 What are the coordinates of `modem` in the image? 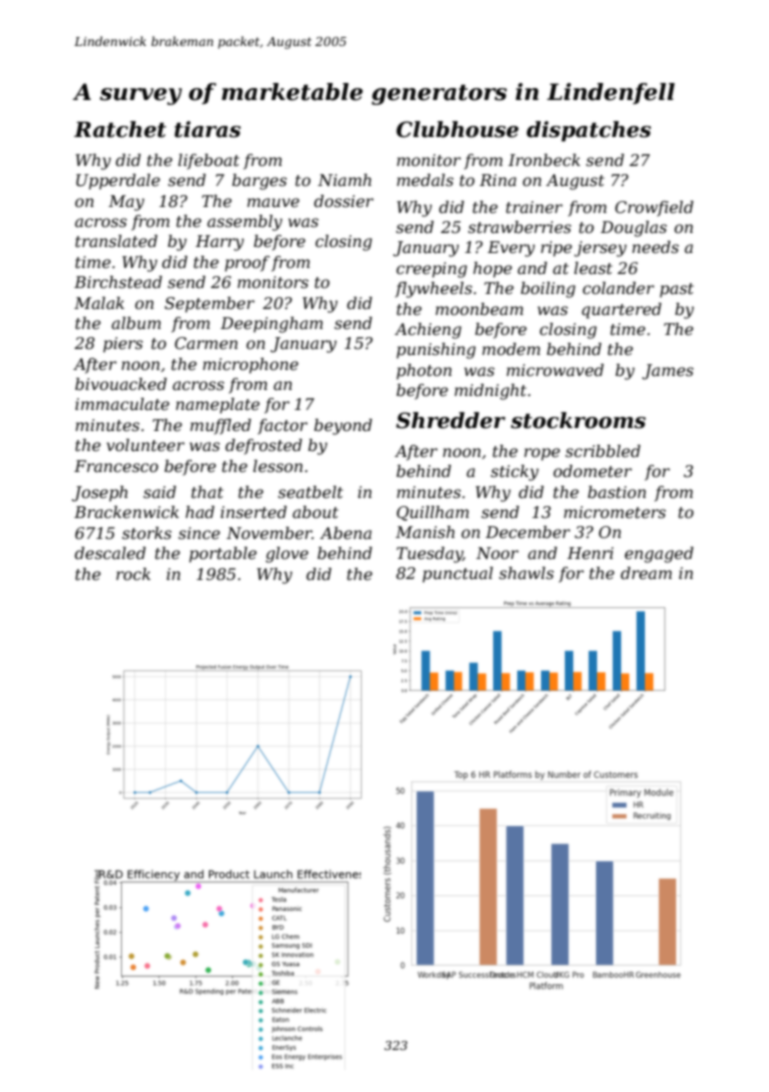 It's located at (511, 349).
